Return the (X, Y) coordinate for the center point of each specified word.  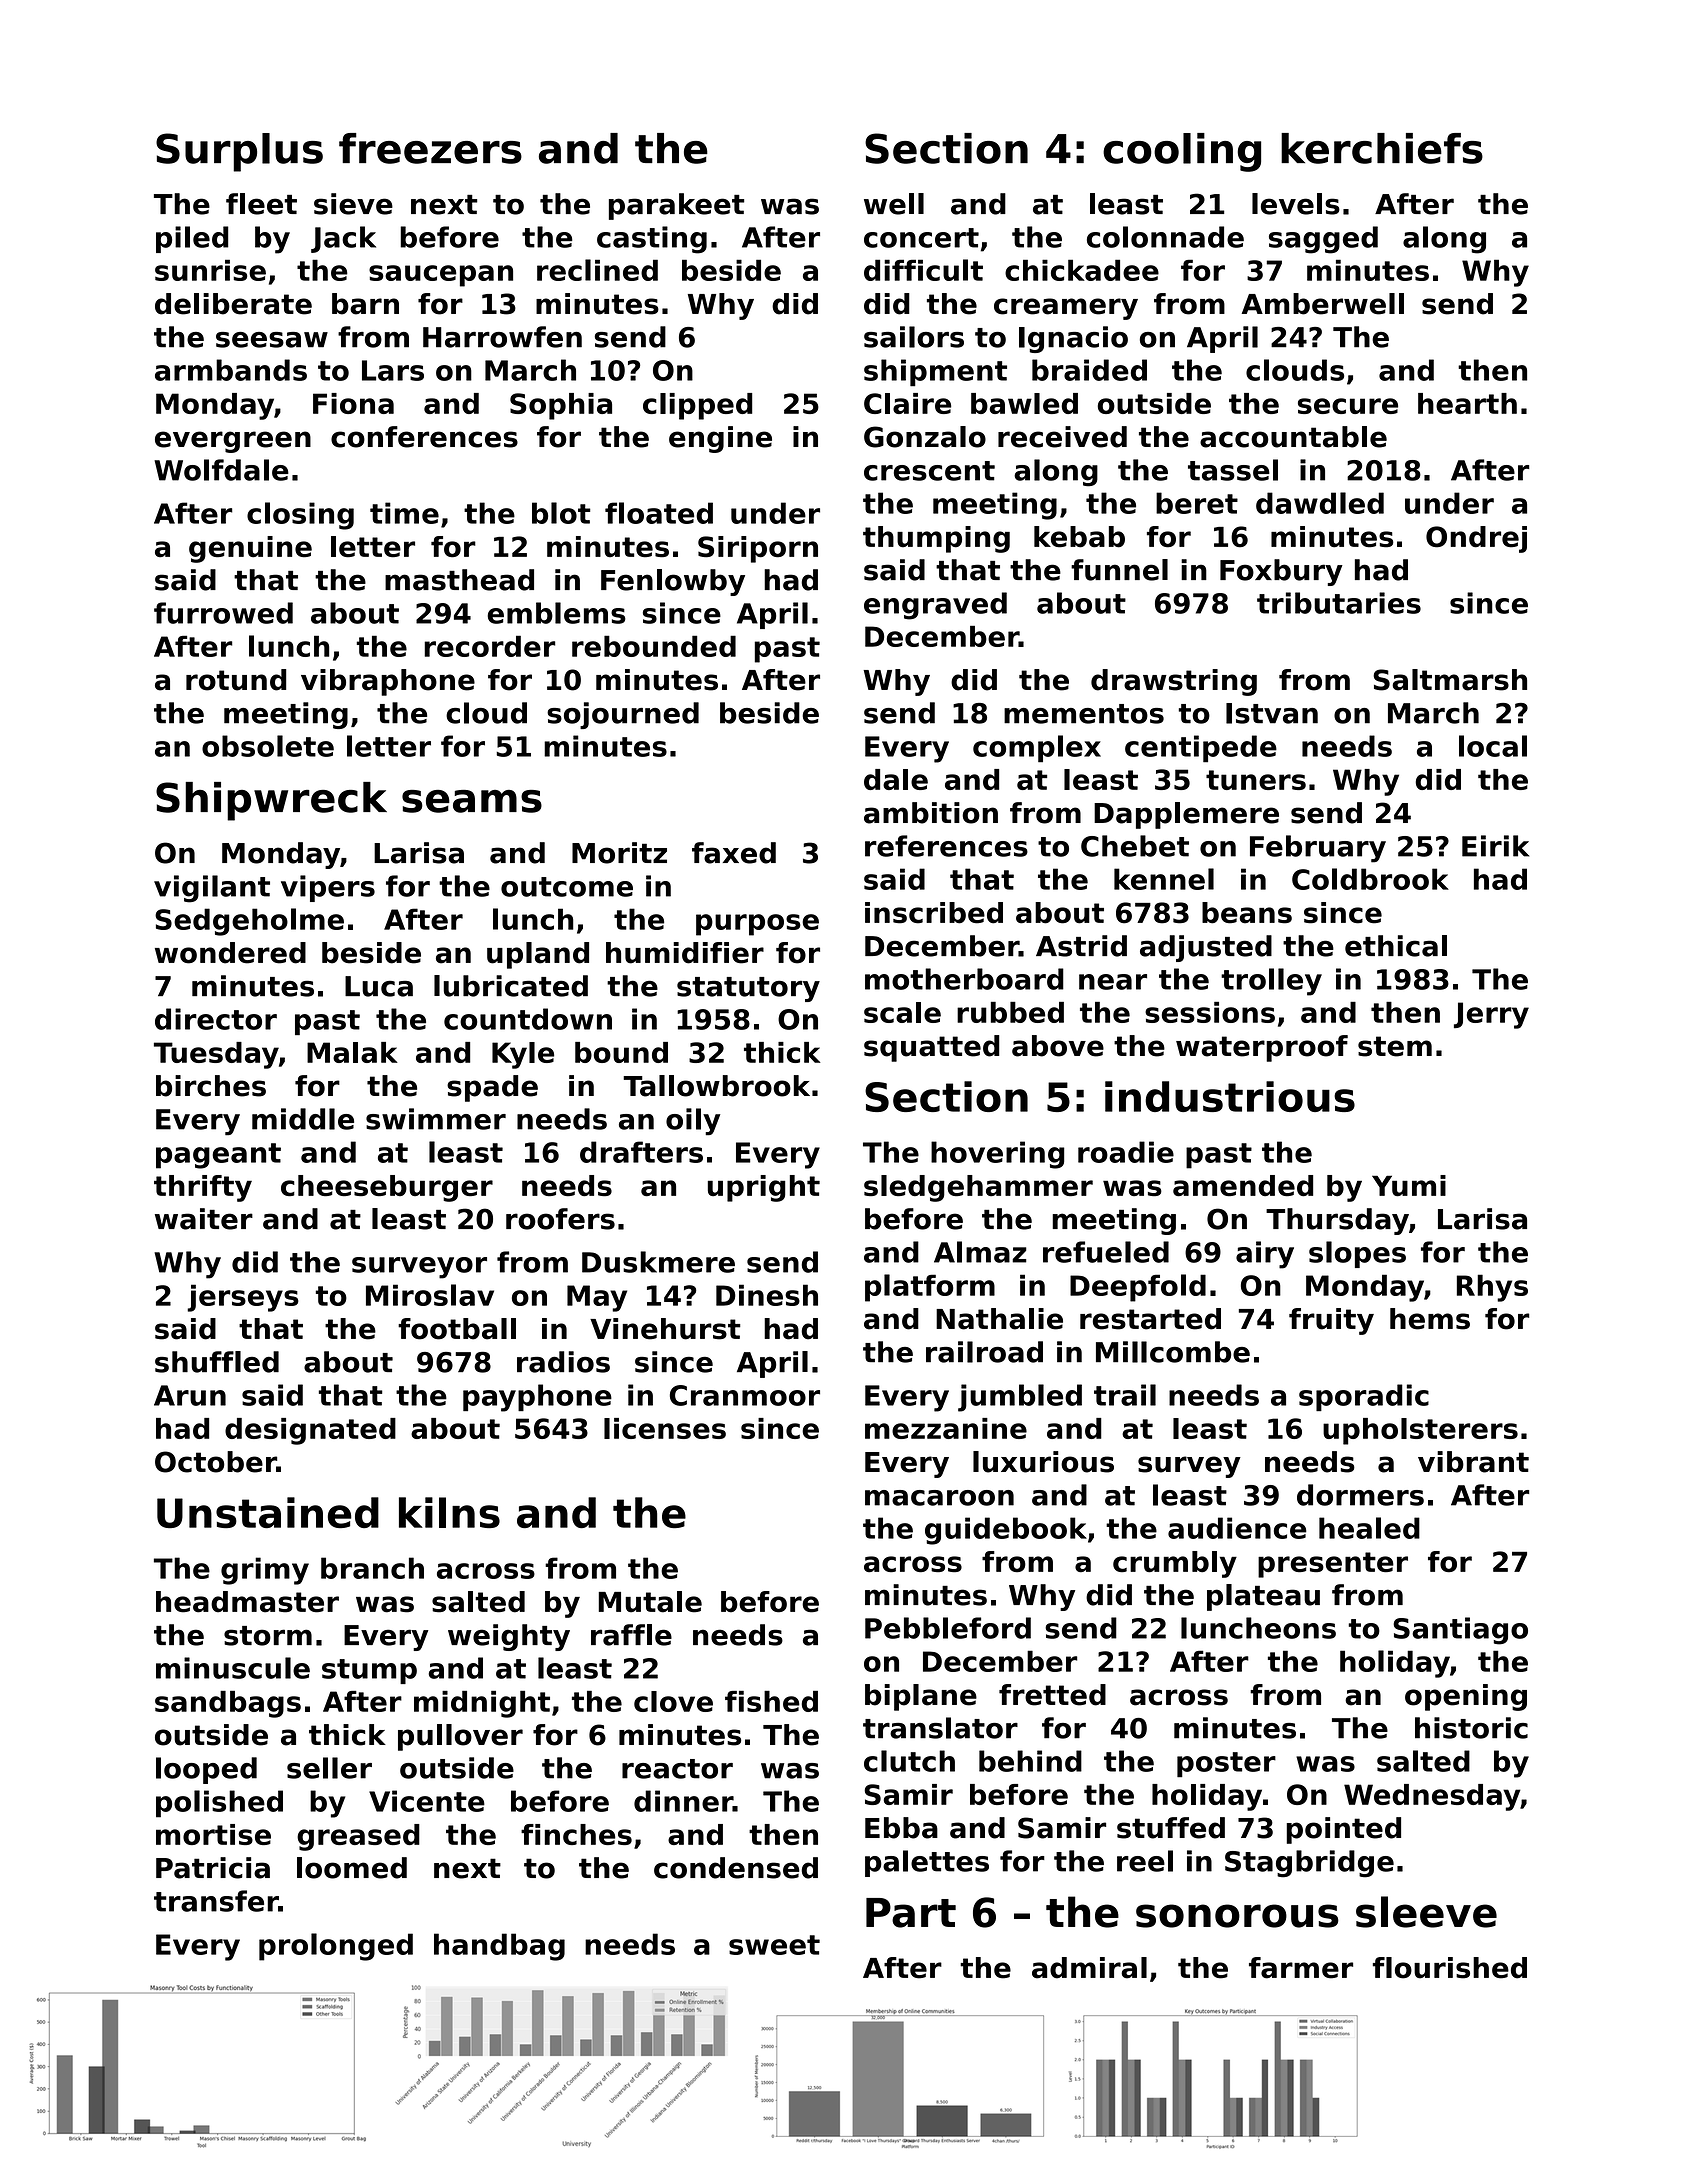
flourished (1450, 1968)
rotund (236, 680)
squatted (932, 1048)
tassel (1233, 470)
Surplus (239, 152)
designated (310, 1431)
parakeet (676, 206)
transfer (216, 1901)
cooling (1182, 152)
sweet (774, 1945)
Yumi (1409, 1186)
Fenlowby (673, 582)
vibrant (1473, 1462)
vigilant (212, 889)
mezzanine (946, 1428)
